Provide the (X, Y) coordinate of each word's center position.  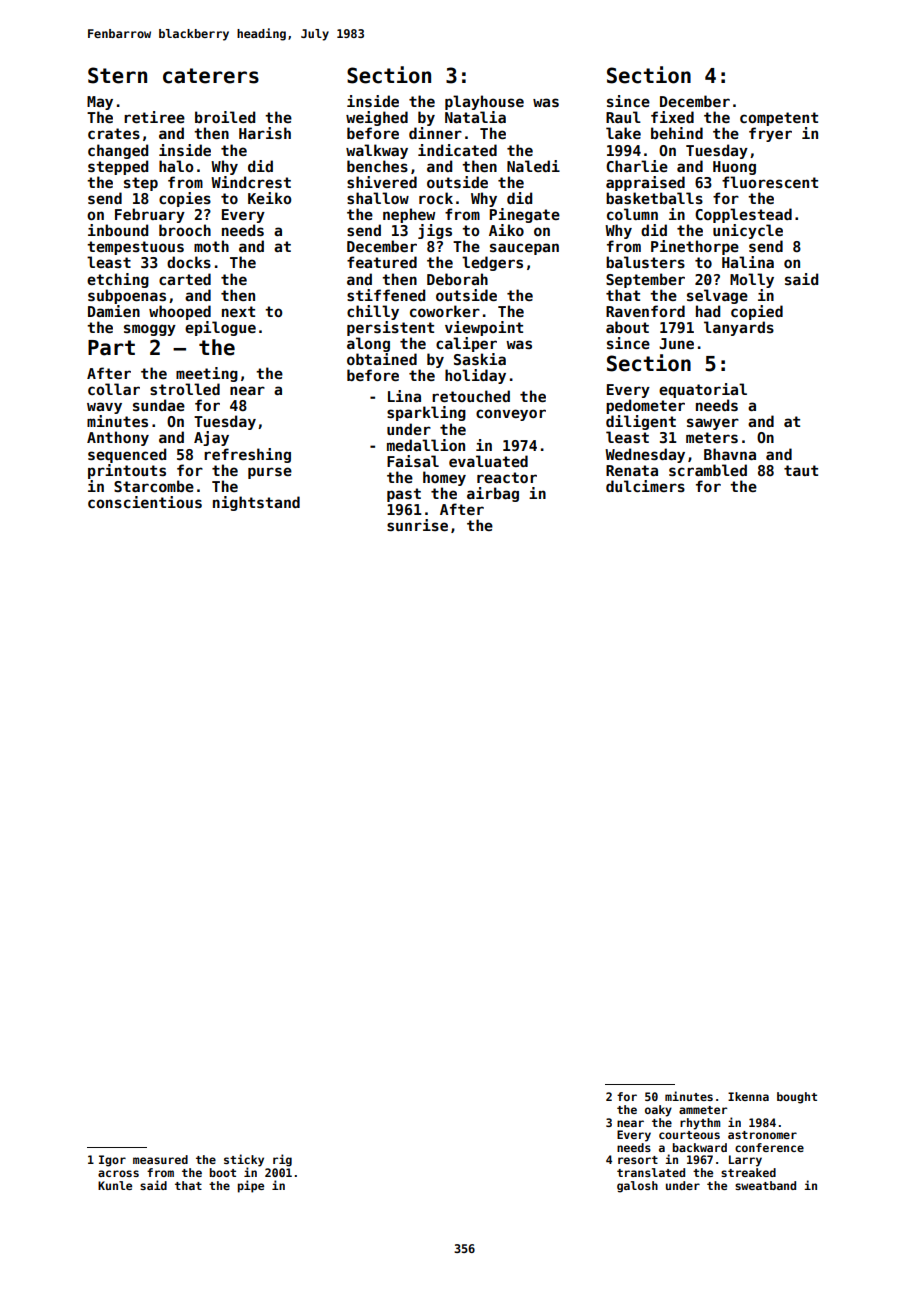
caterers (211, 76)
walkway (377, 151)
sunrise (417, 525)
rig (282, 1160)
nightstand (256, 503)
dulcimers (645, 486)
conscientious (145, 502)
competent (779, 119)
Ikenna (748, 1096)
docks (189, 262)
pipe (251, 1186)
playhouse (484, 102)
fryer (770, 134)
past (404, 495)
